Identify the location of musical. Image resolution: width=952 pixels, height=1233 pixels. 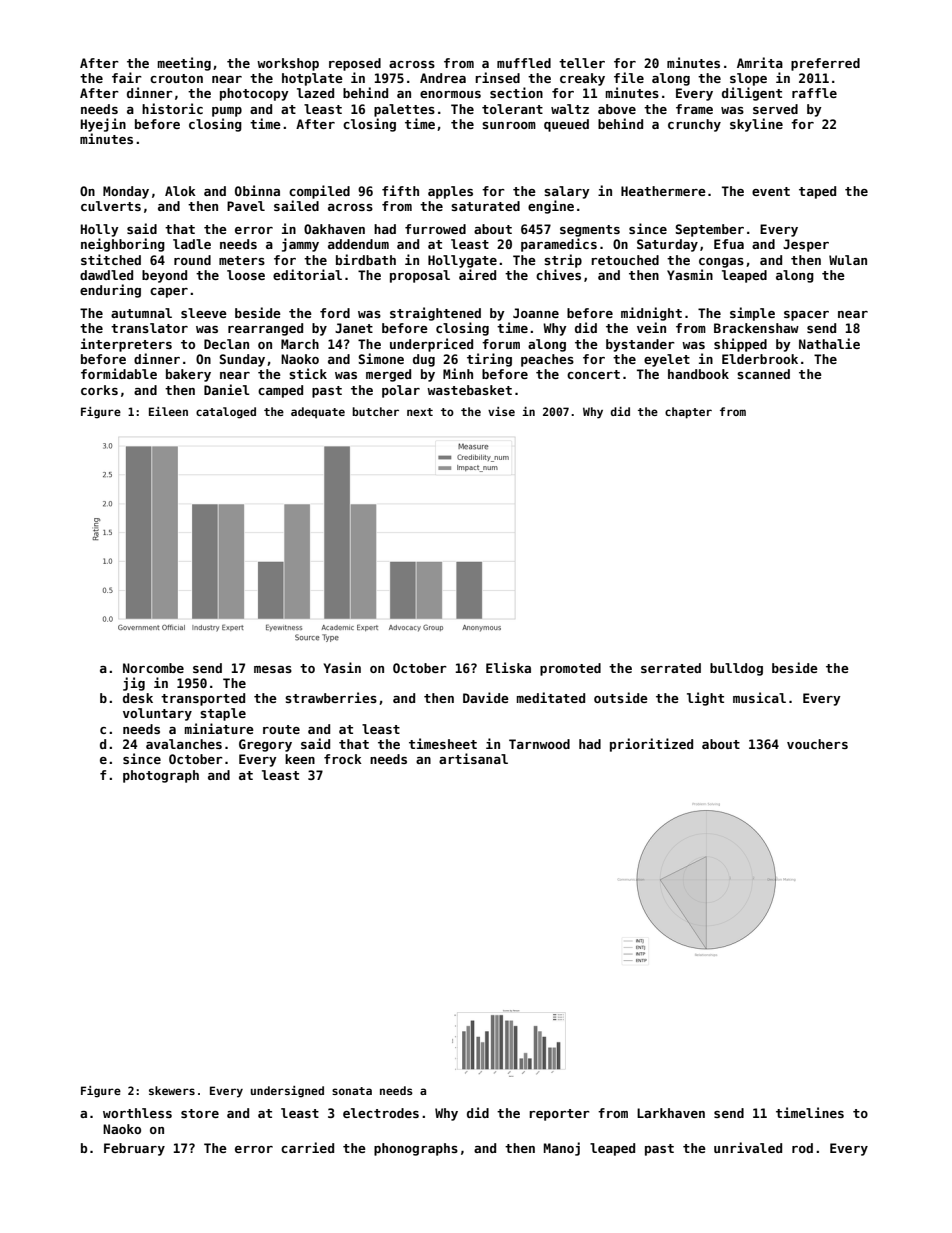
(759, 697).
